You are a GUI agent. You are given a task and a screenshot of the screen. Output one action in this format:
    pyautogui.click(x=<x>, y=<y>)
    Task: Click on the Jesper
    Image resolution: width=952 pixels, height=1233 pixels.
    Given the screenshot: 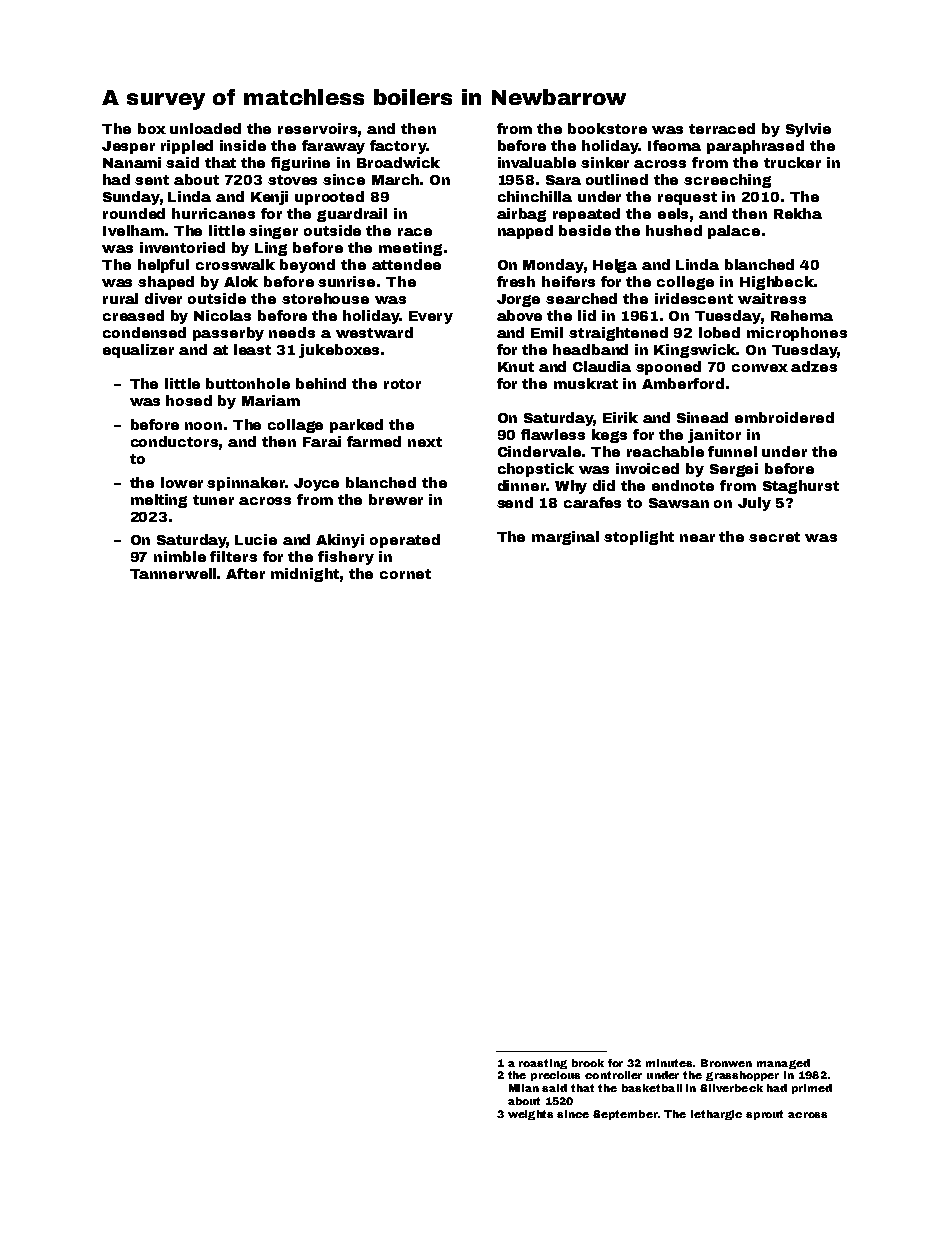 What is the action you would take?
    pyautogui.click(x=128, y=147)
